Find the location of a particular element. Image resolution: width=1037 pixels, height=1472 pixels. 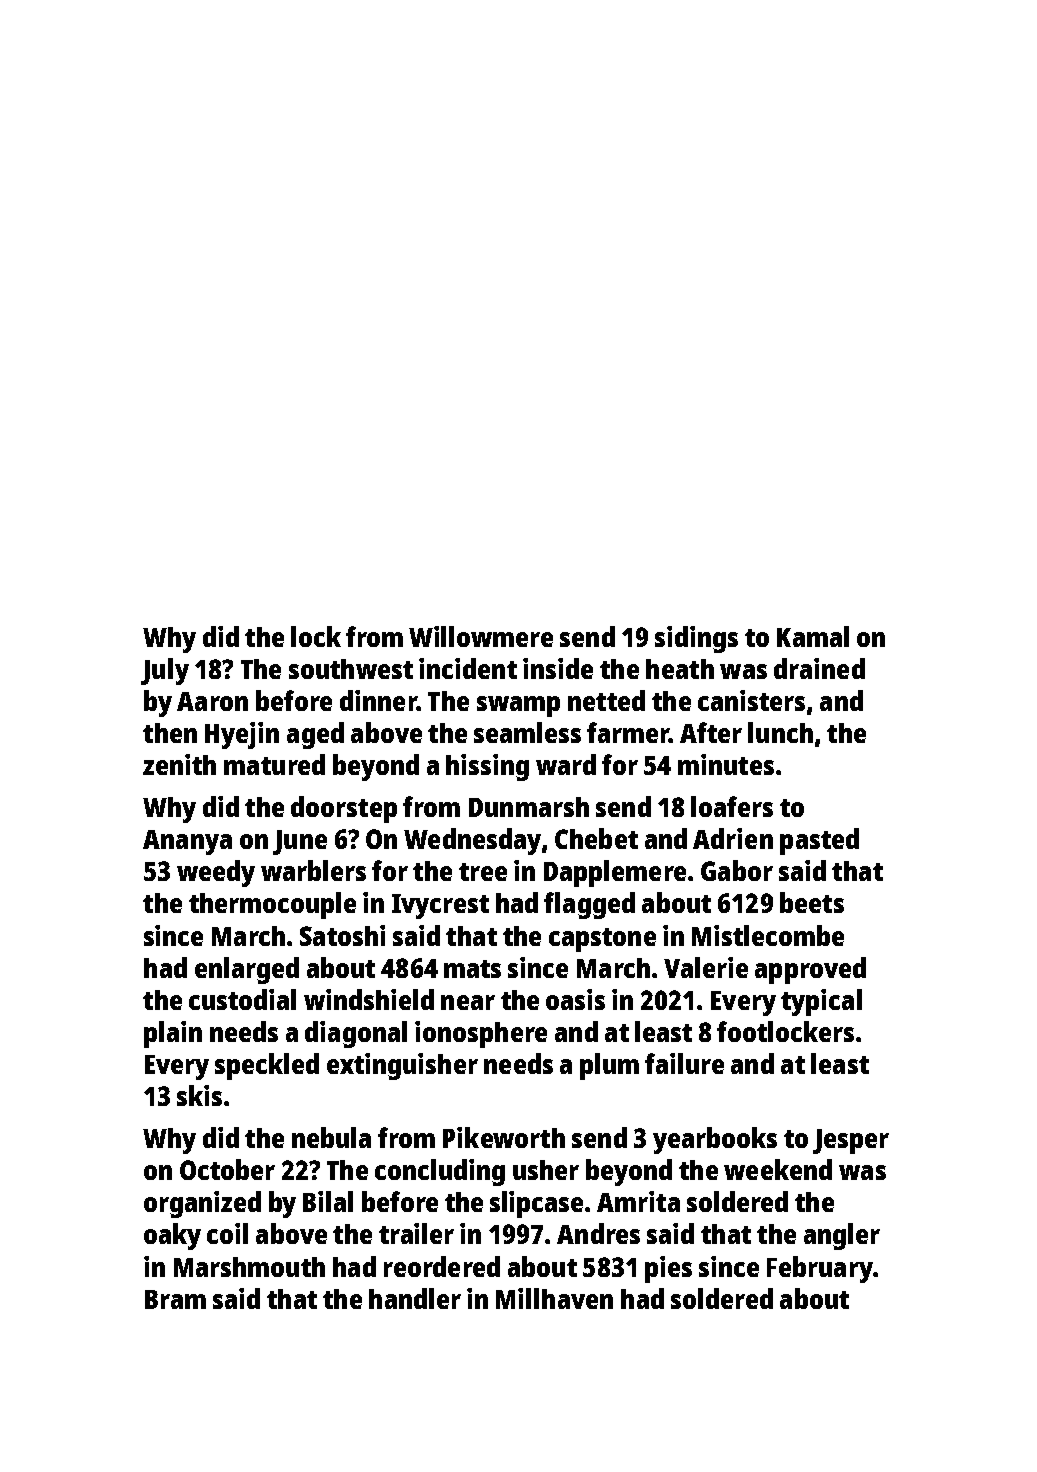

aged is located at coordinates (315, 735).
